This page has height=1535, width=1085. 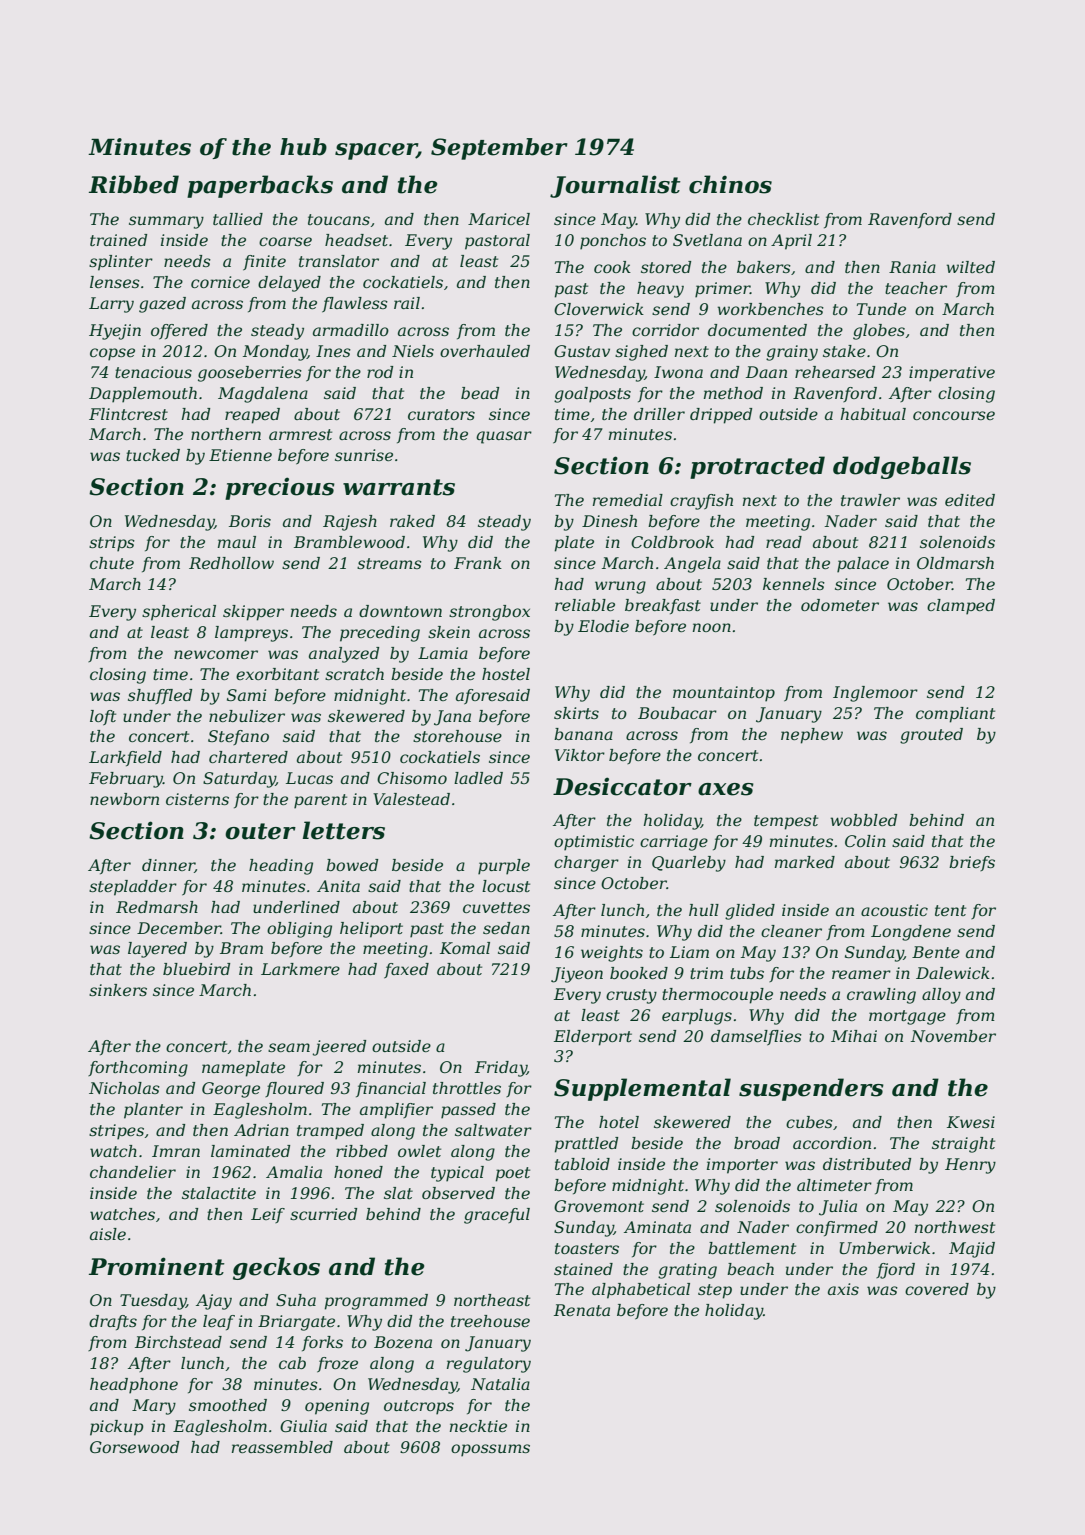 I want to click on dinner, so click(x=168, y=866).
